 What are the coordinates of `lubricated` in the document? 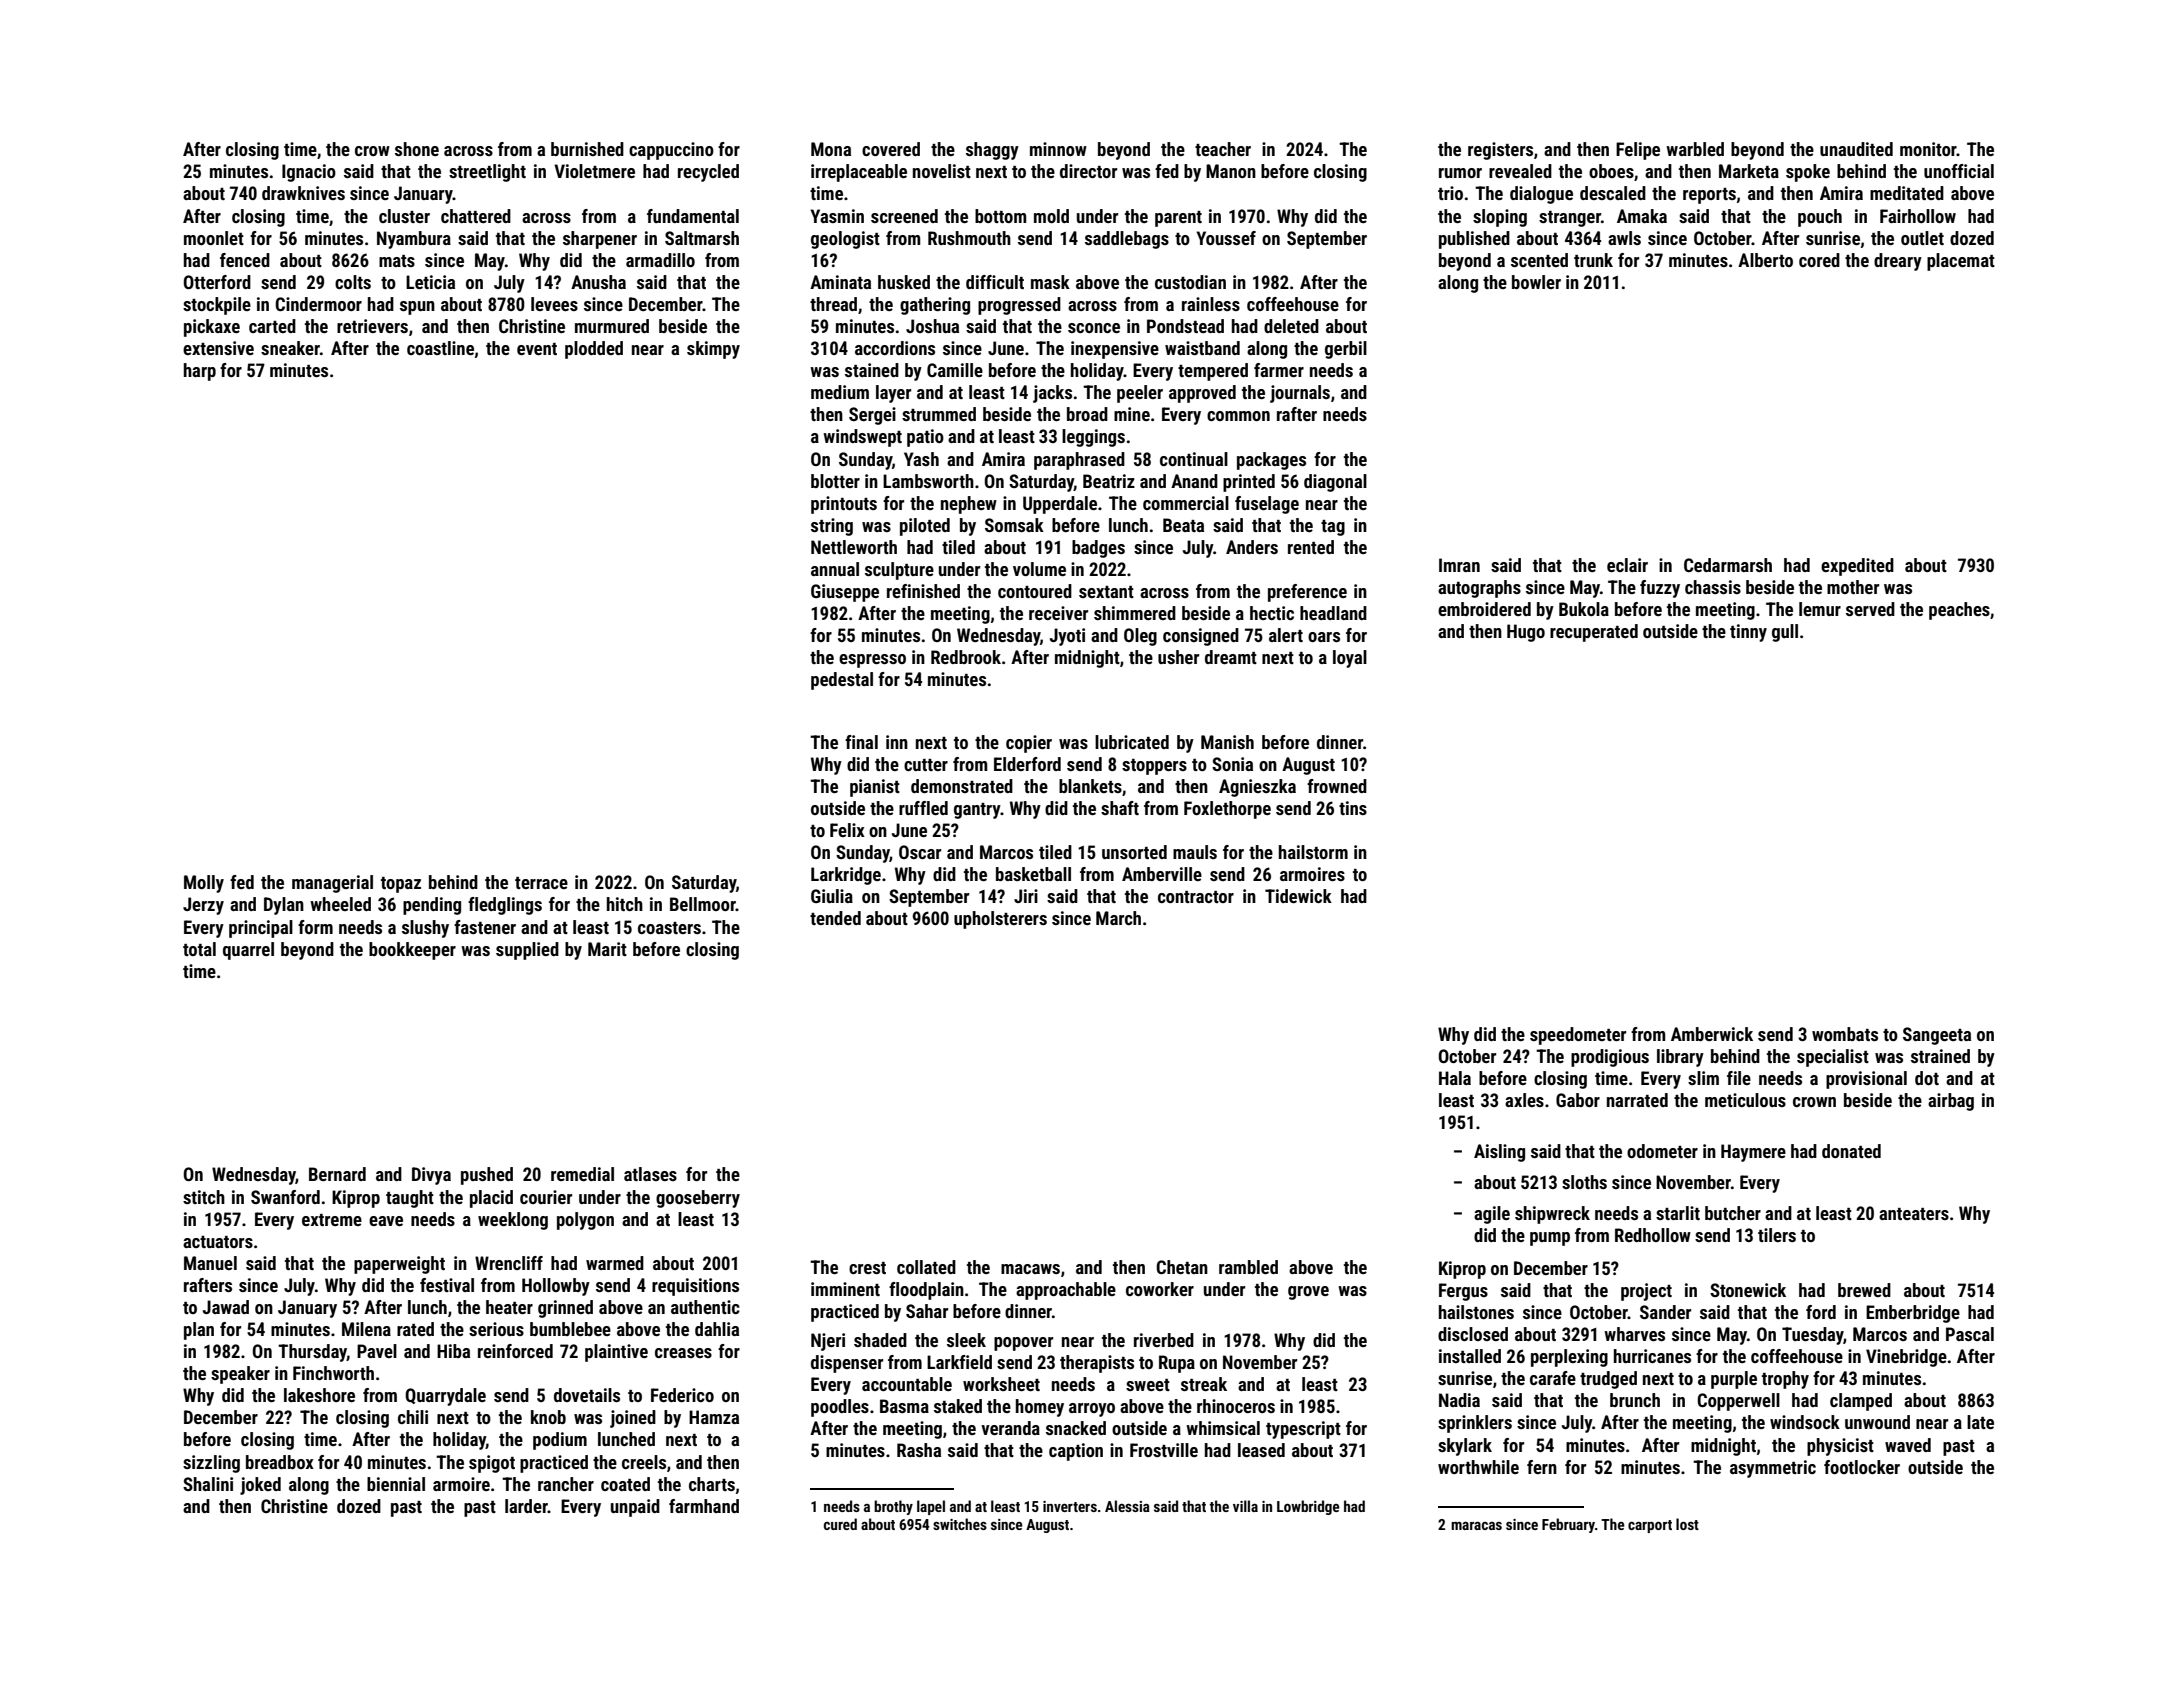 It's located at (1132, 742).
